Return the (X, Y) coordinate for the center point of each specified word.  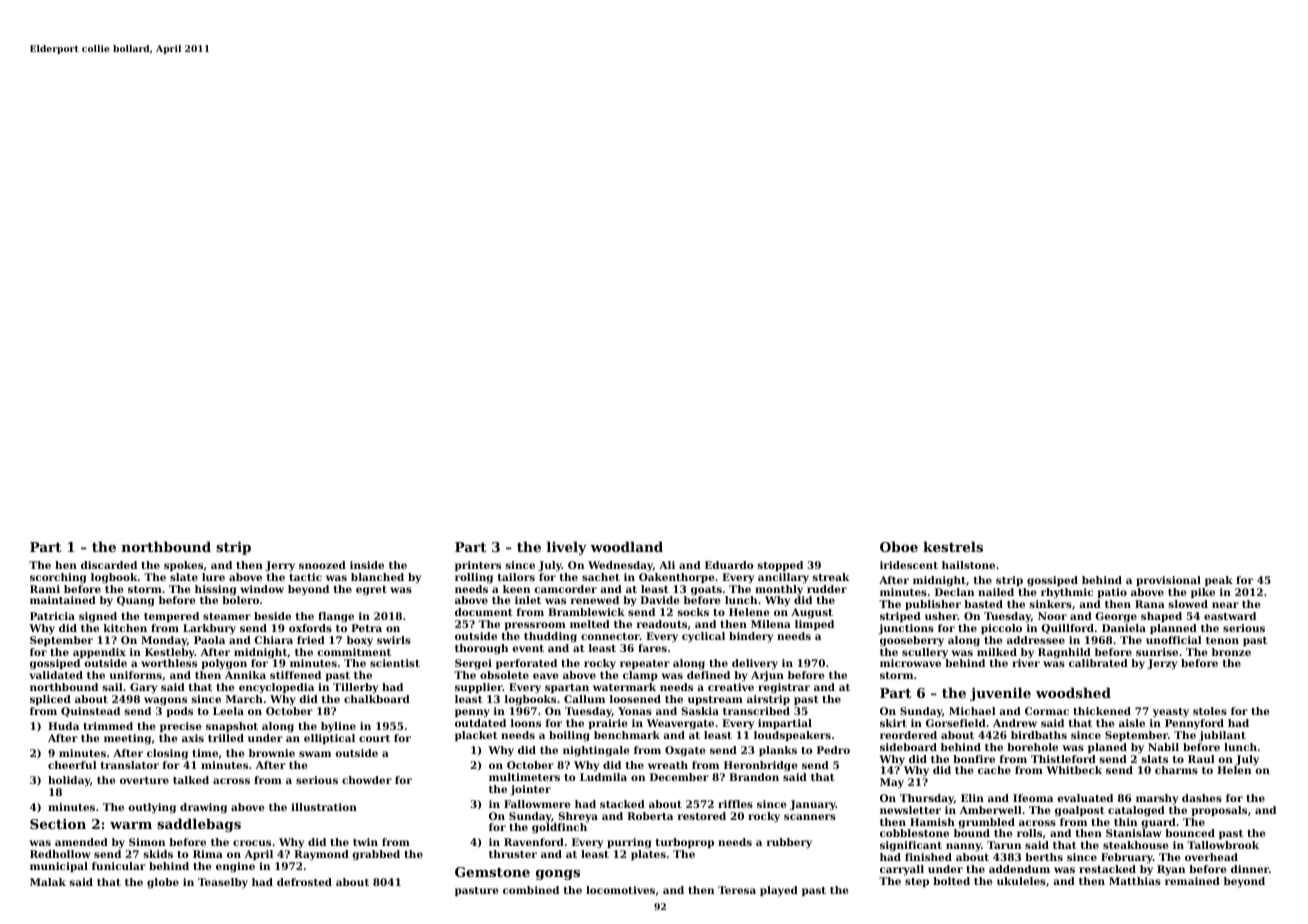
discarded (109, 565)
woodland (626, 546)
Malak (48, 882)
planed (1107, 748)
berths (1044, 857)
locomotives (620, 890)
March (244, 699)
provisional (1168, 581)
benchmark (627, 735)
